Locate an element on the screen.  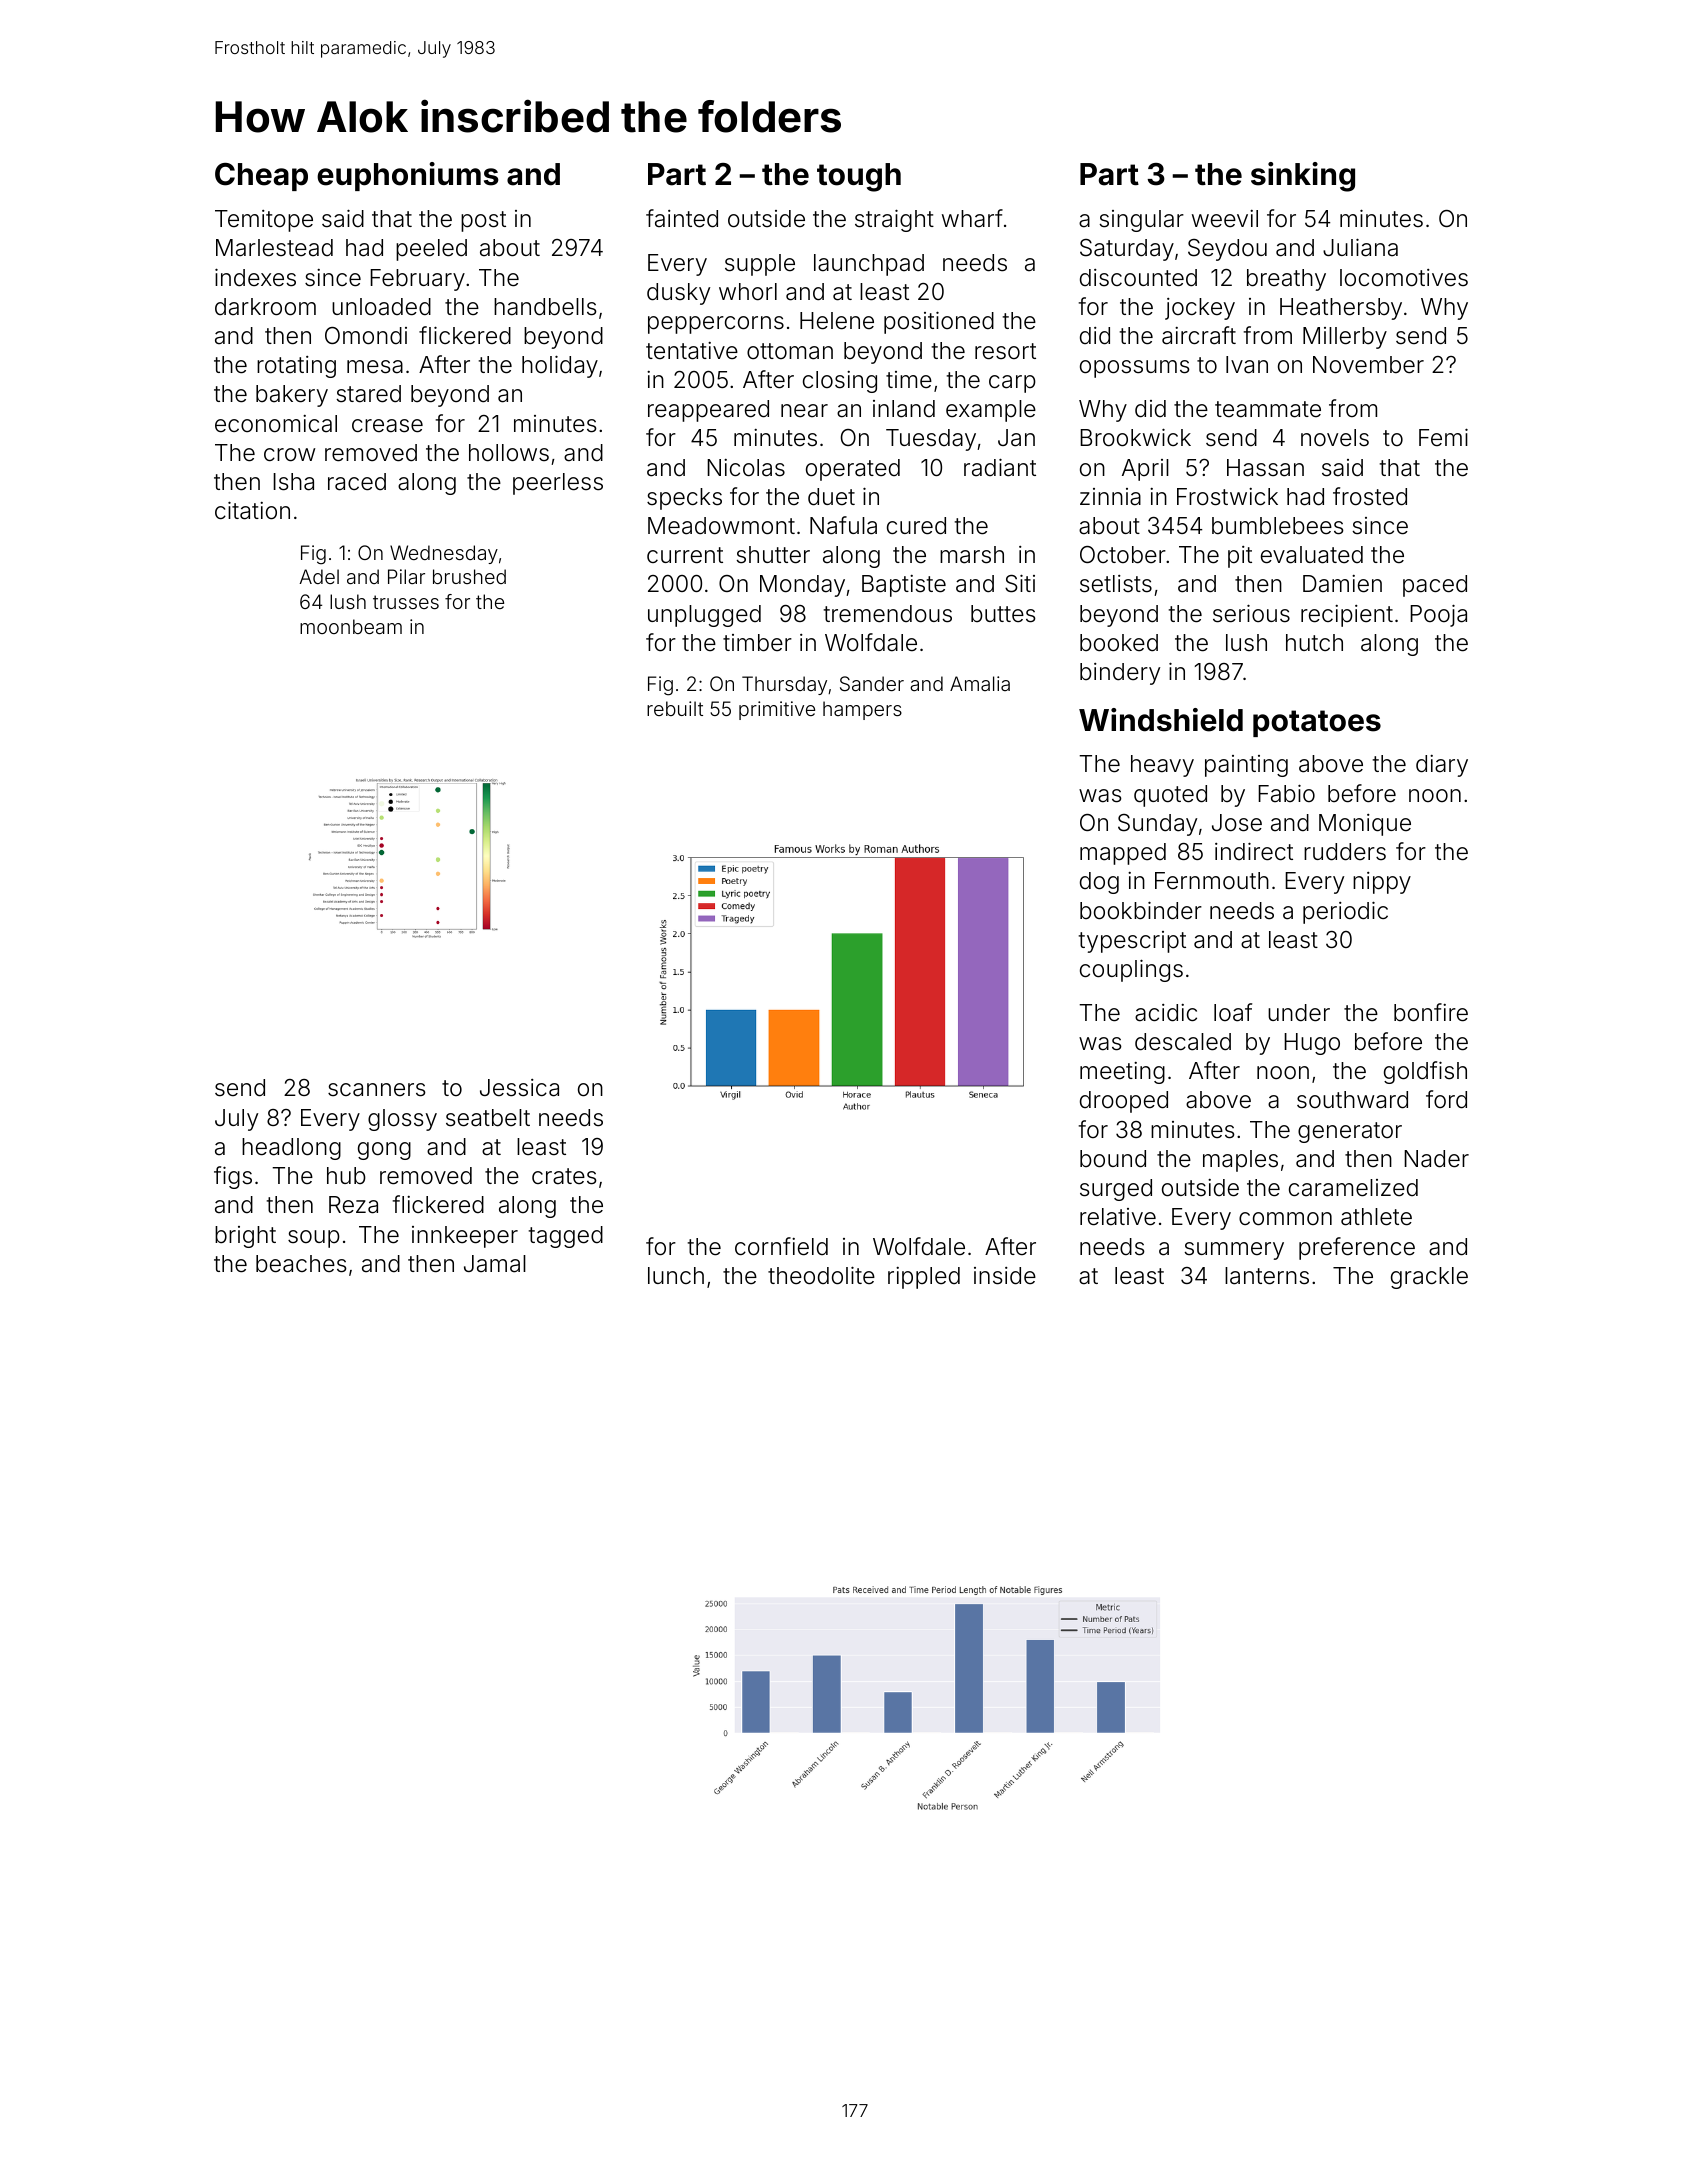
darkroom is located at coordinates (265, 307).
